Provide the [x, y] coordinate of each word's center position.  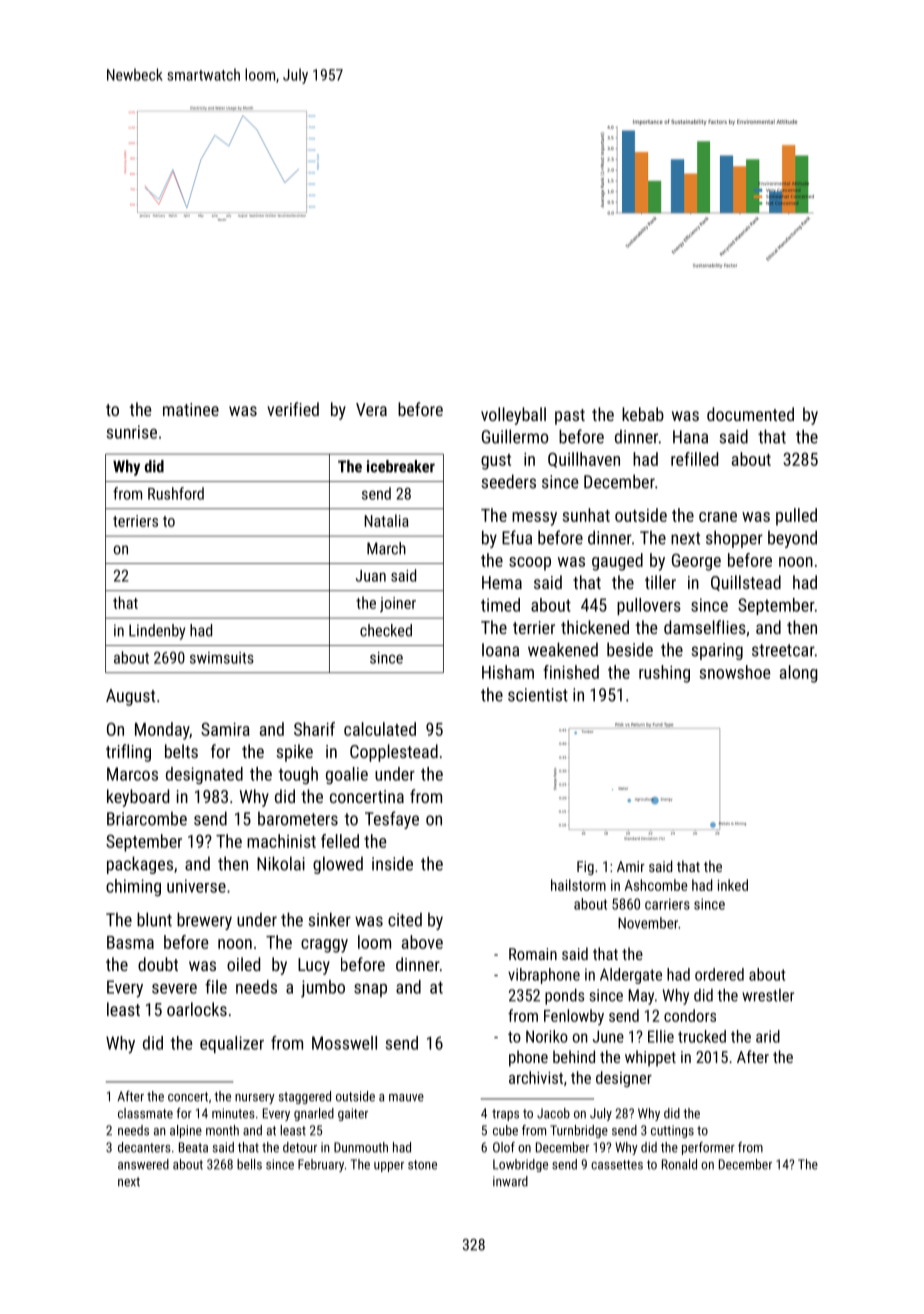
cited [405, 919]
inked [733, 885]
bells [249, 1164]
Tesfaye [392, 820]
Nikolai [281, 863]
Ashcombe [656, 885]
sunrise [132, 432]
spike [294, 753]
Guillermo [515, 436]
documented [750, 414]
